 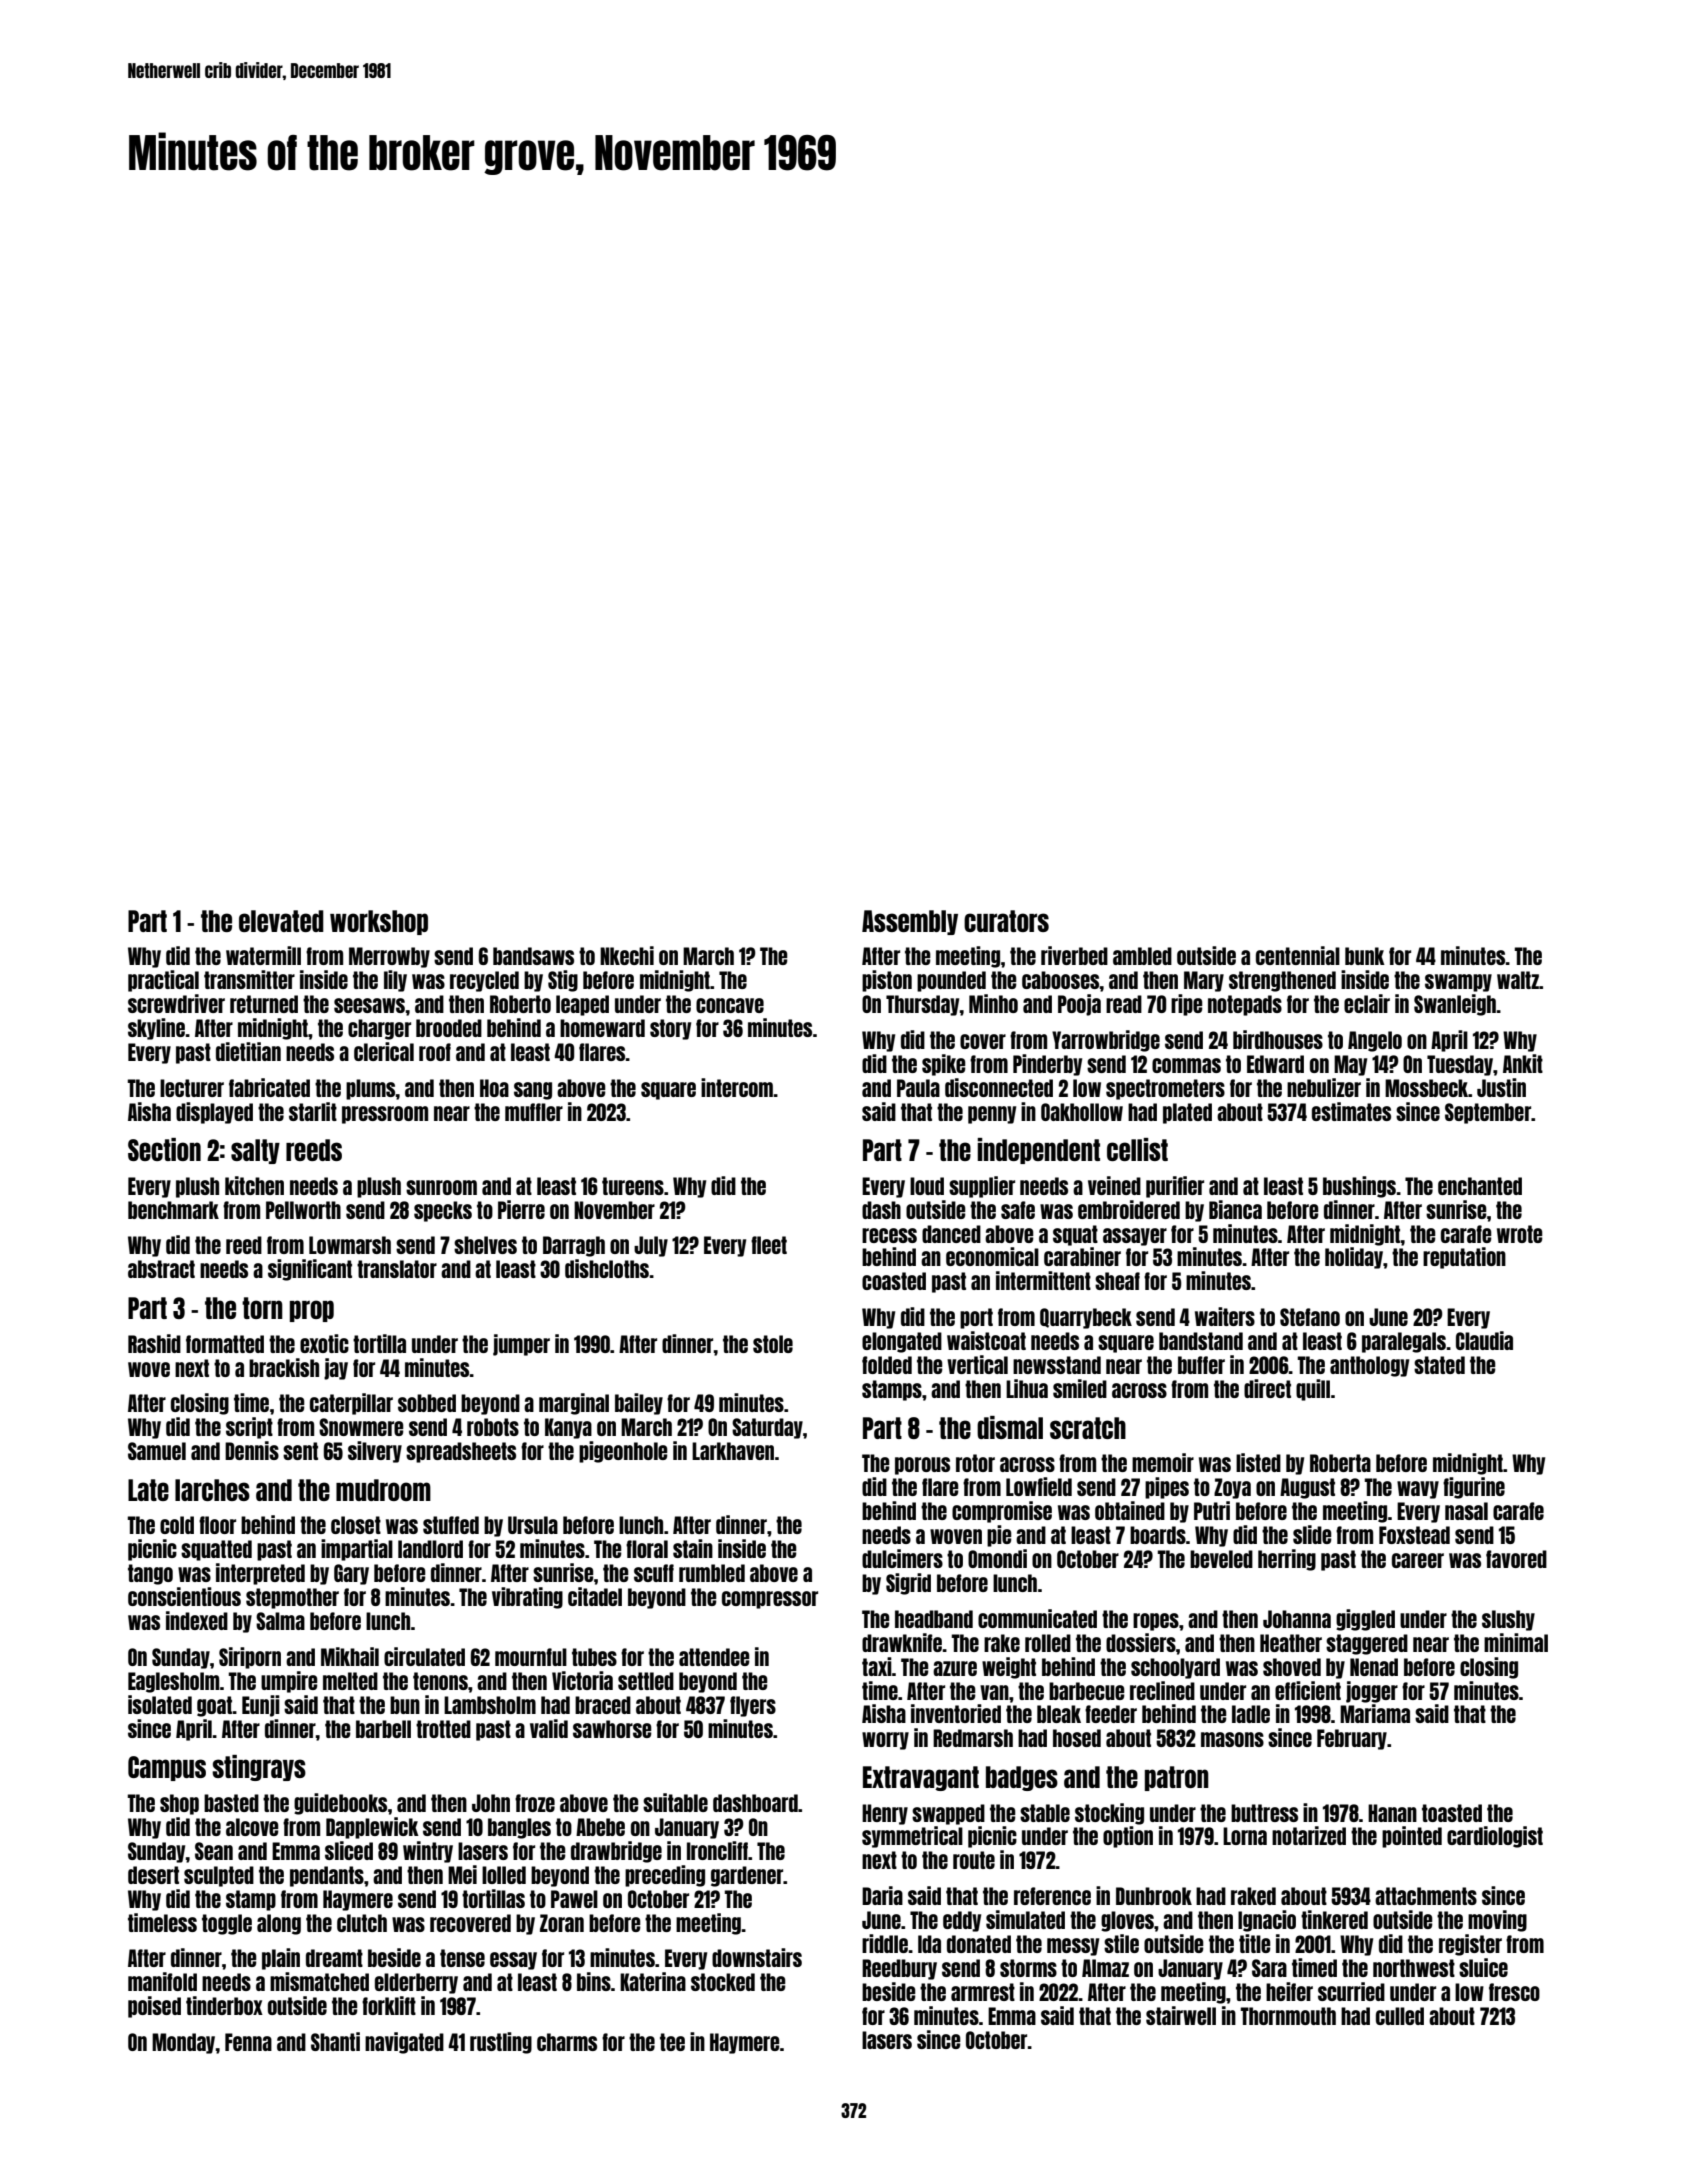 What do you see at coordinates (153, 1875) in the document?
I see `desert` at bounding box center [153, 1875].
